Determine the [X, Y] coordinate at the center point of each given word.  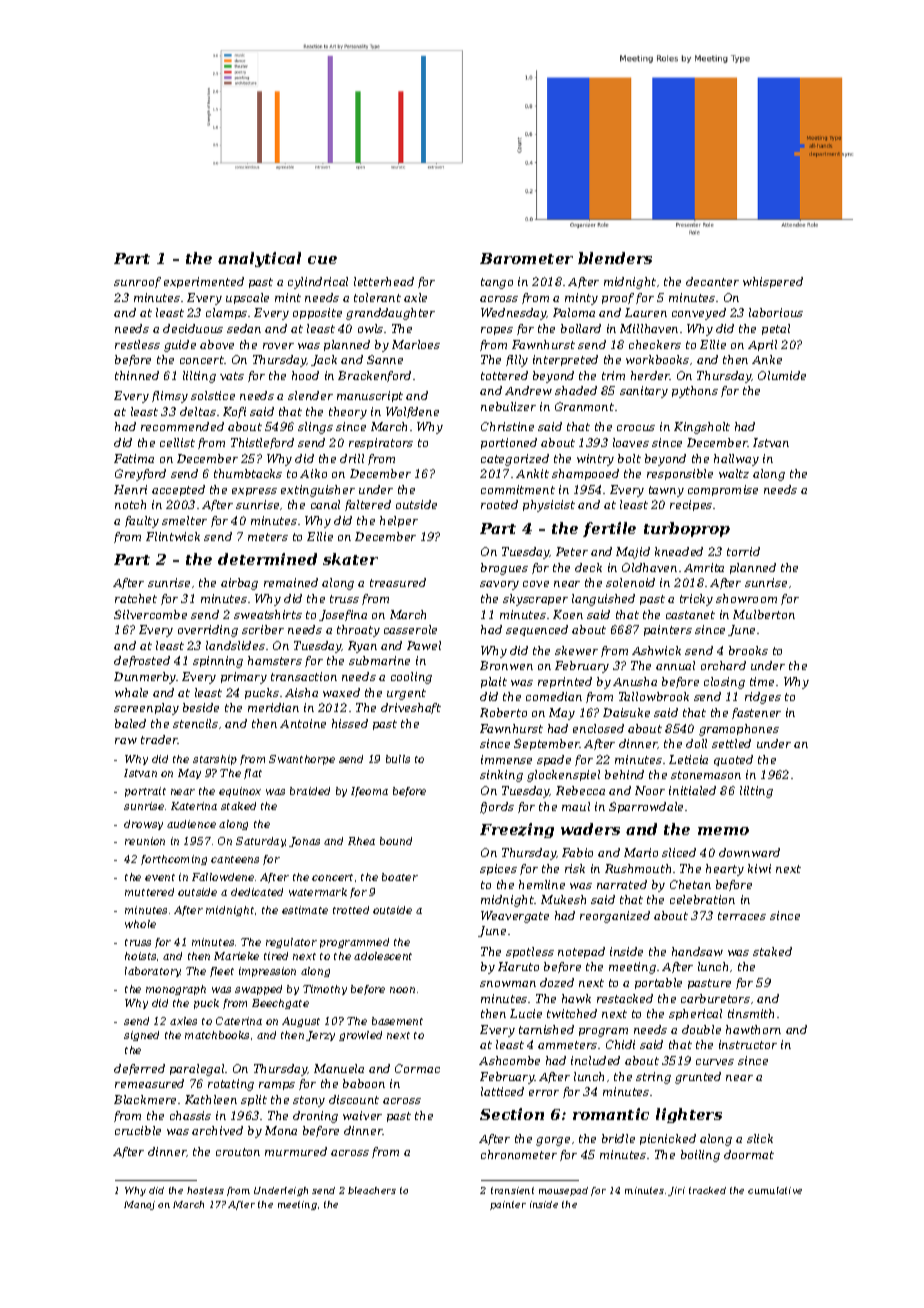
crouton [238, 1152]
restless [137, 344]
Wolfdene [412, 412]
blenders [615, 258]
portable [658, 983]
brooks [748, 650]
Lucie [526, 1013]
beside [201, 707]
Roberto [503, 712]
